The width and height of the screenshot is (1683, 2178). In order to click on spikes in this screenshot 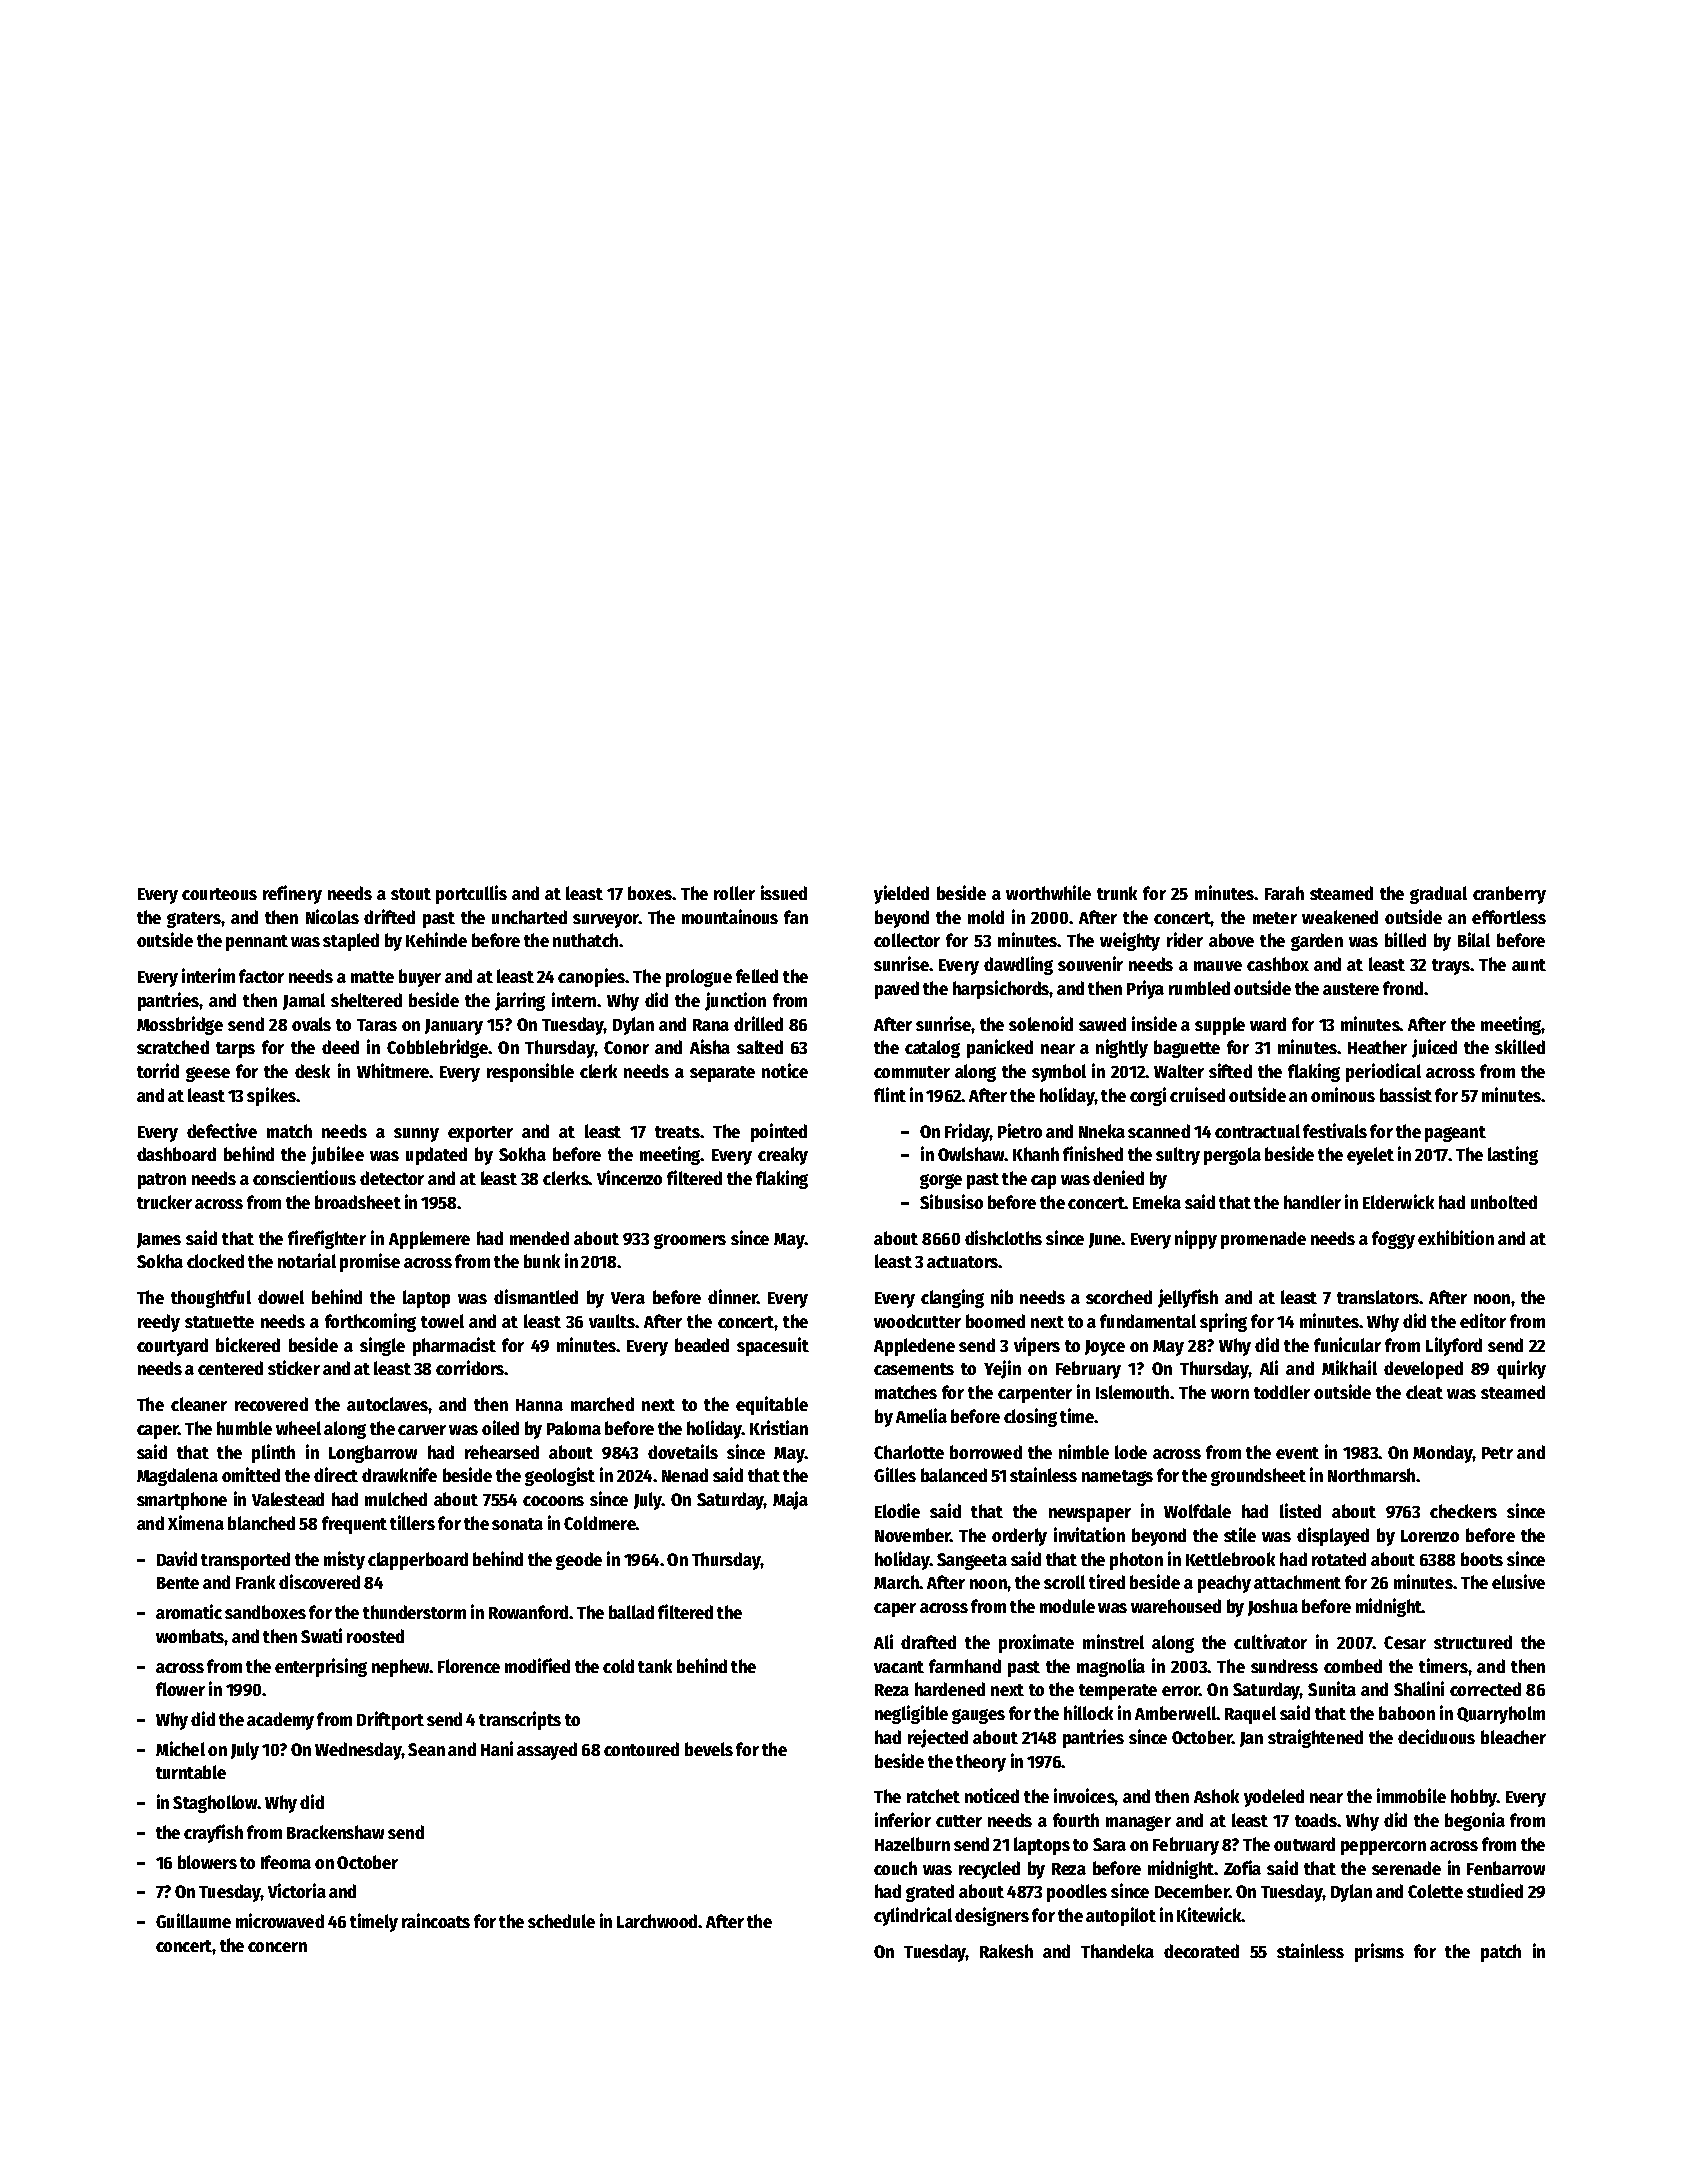, I will do `click(271, 1096)`.
